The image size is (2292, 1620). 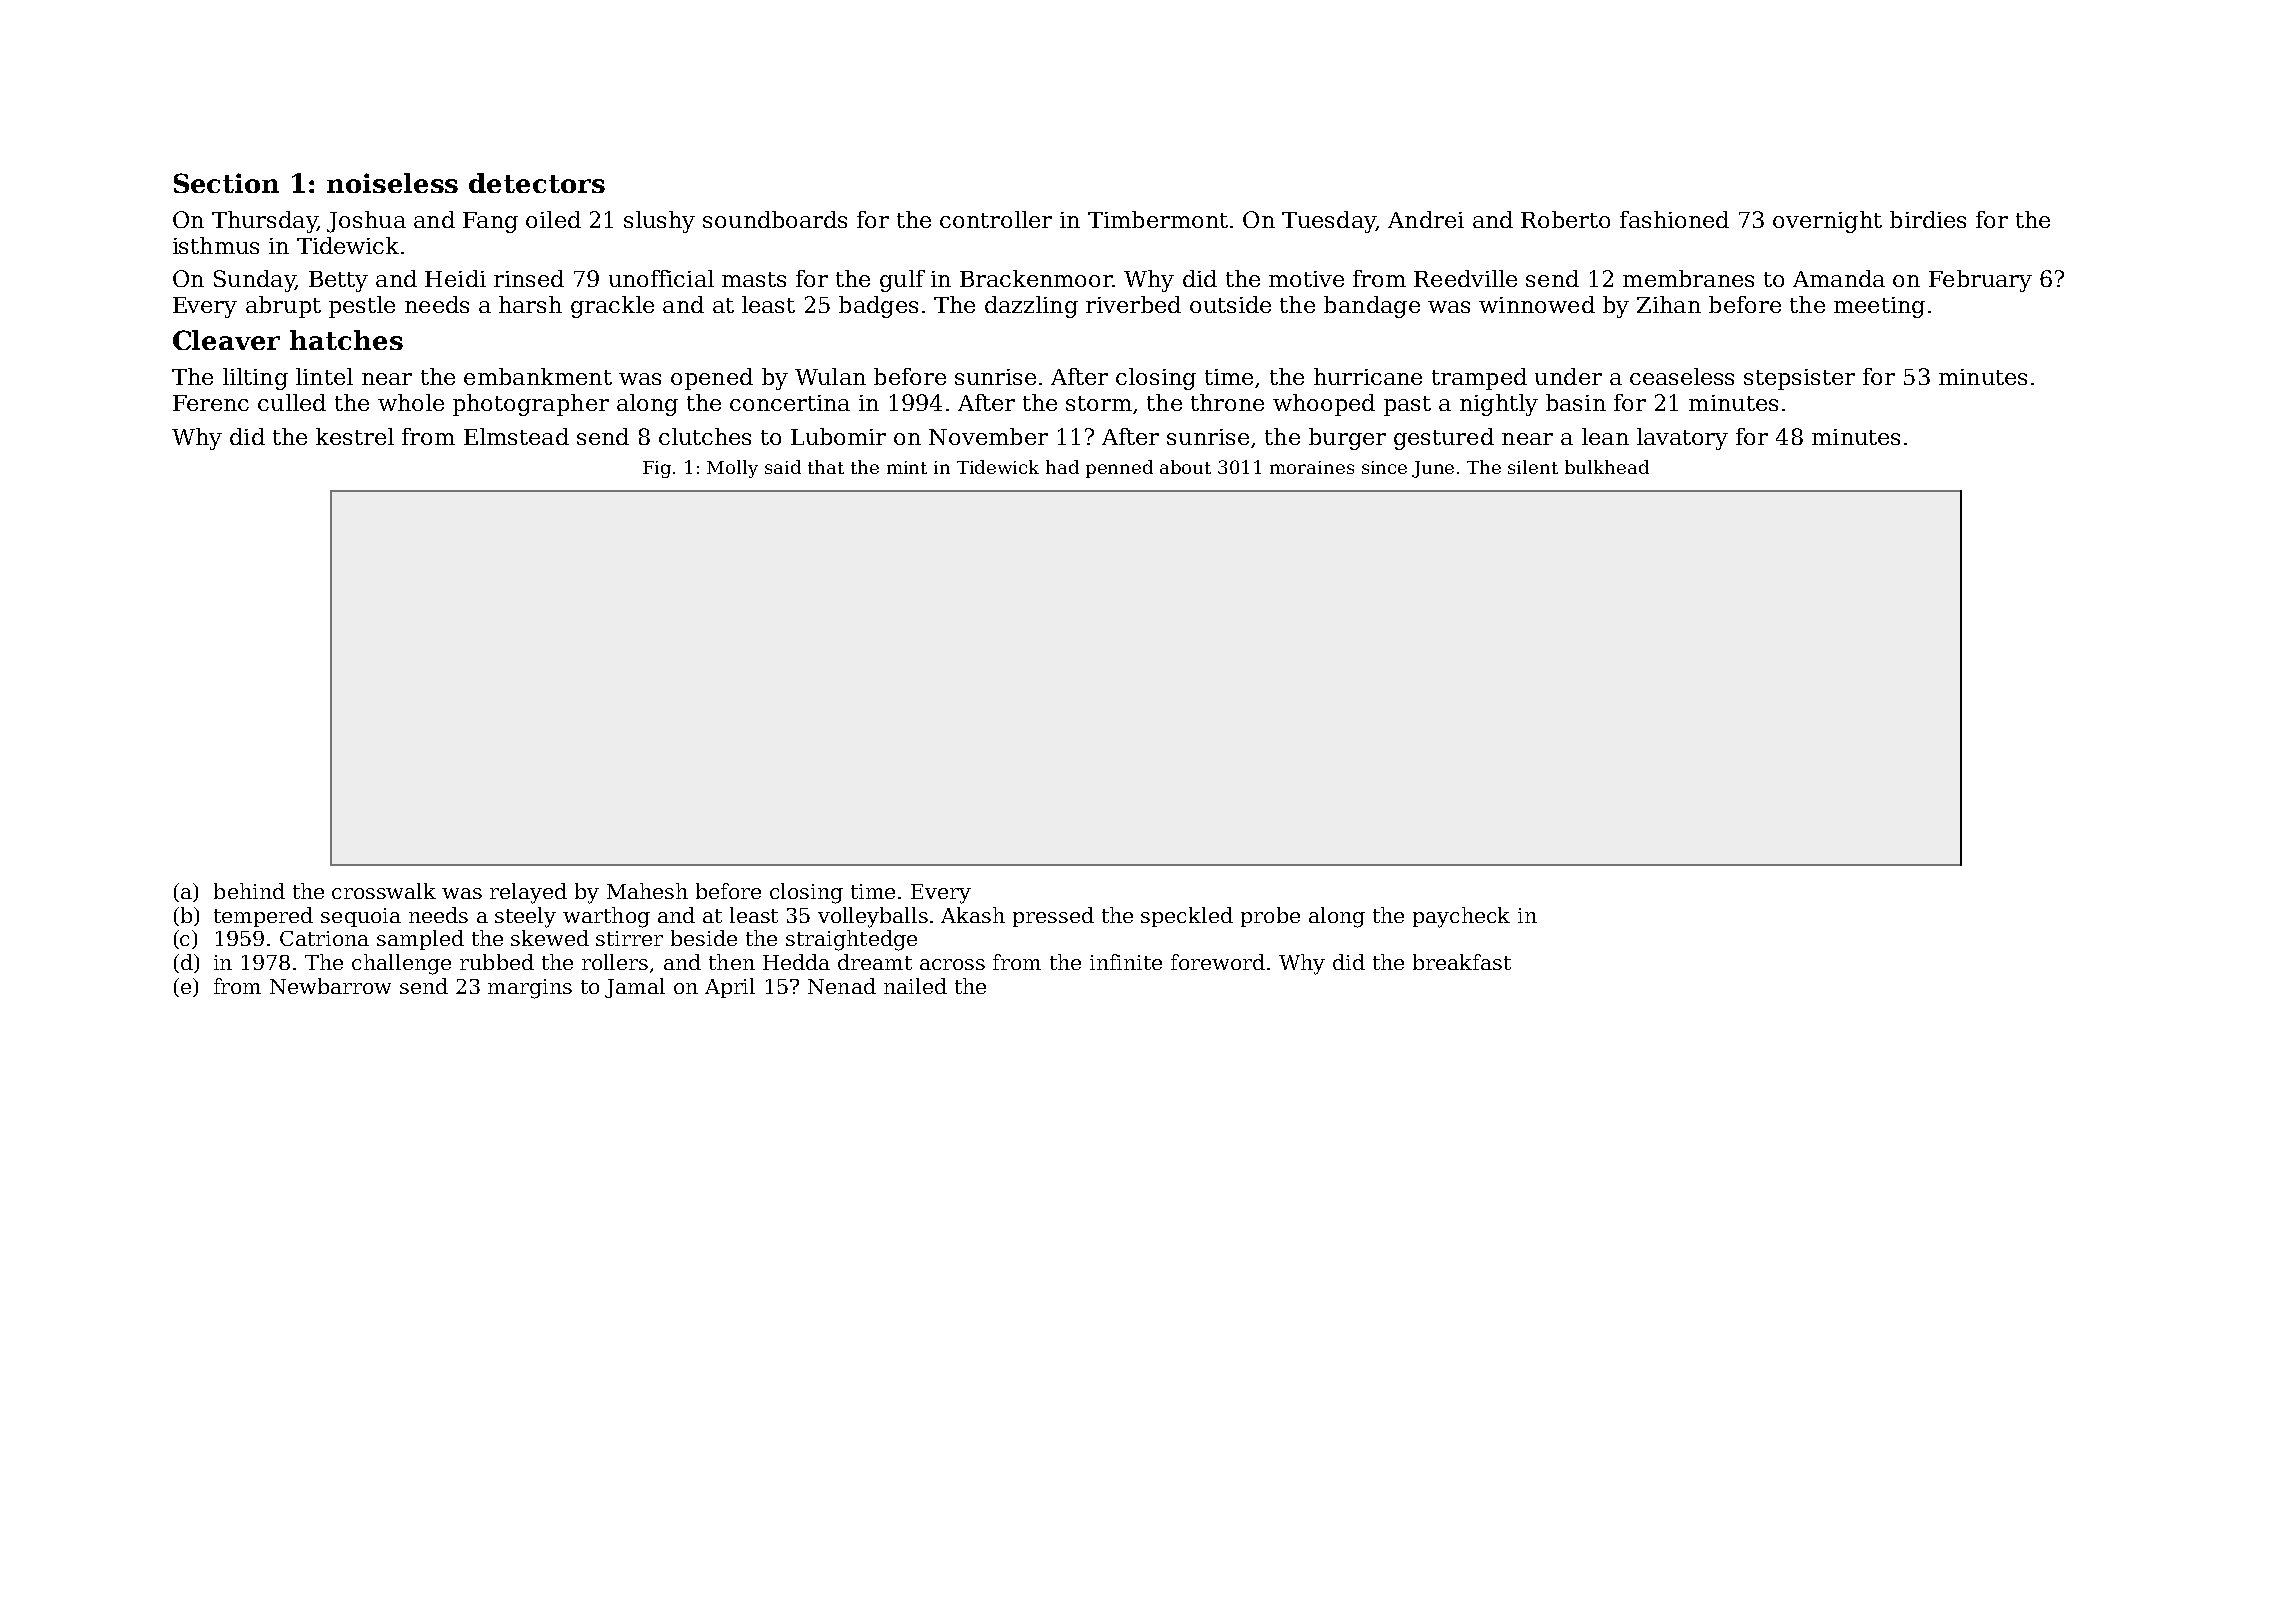 What do you see at coordinates (1185, 467) in the screenshot?
I see `about` at bounding box center [1185, 467].
